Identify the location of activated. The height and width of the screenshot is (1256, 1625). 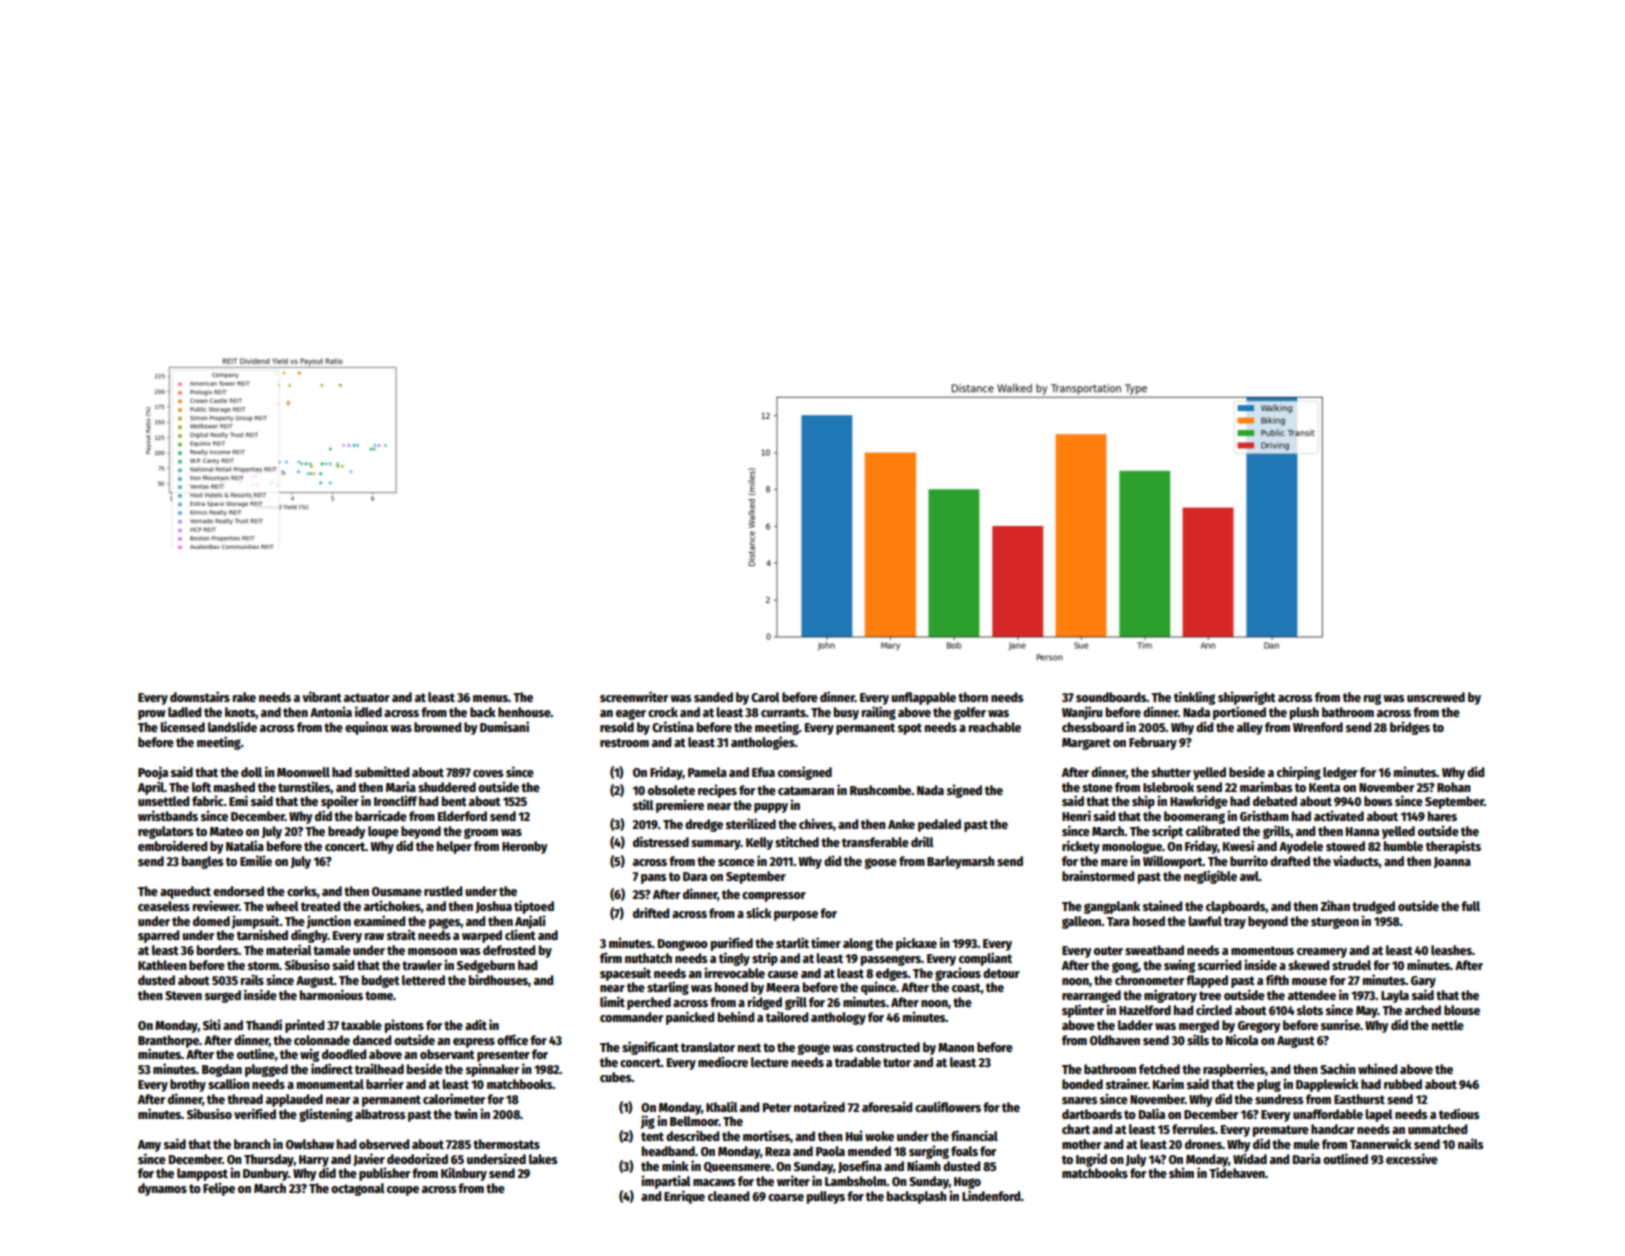
(1339, 815).
